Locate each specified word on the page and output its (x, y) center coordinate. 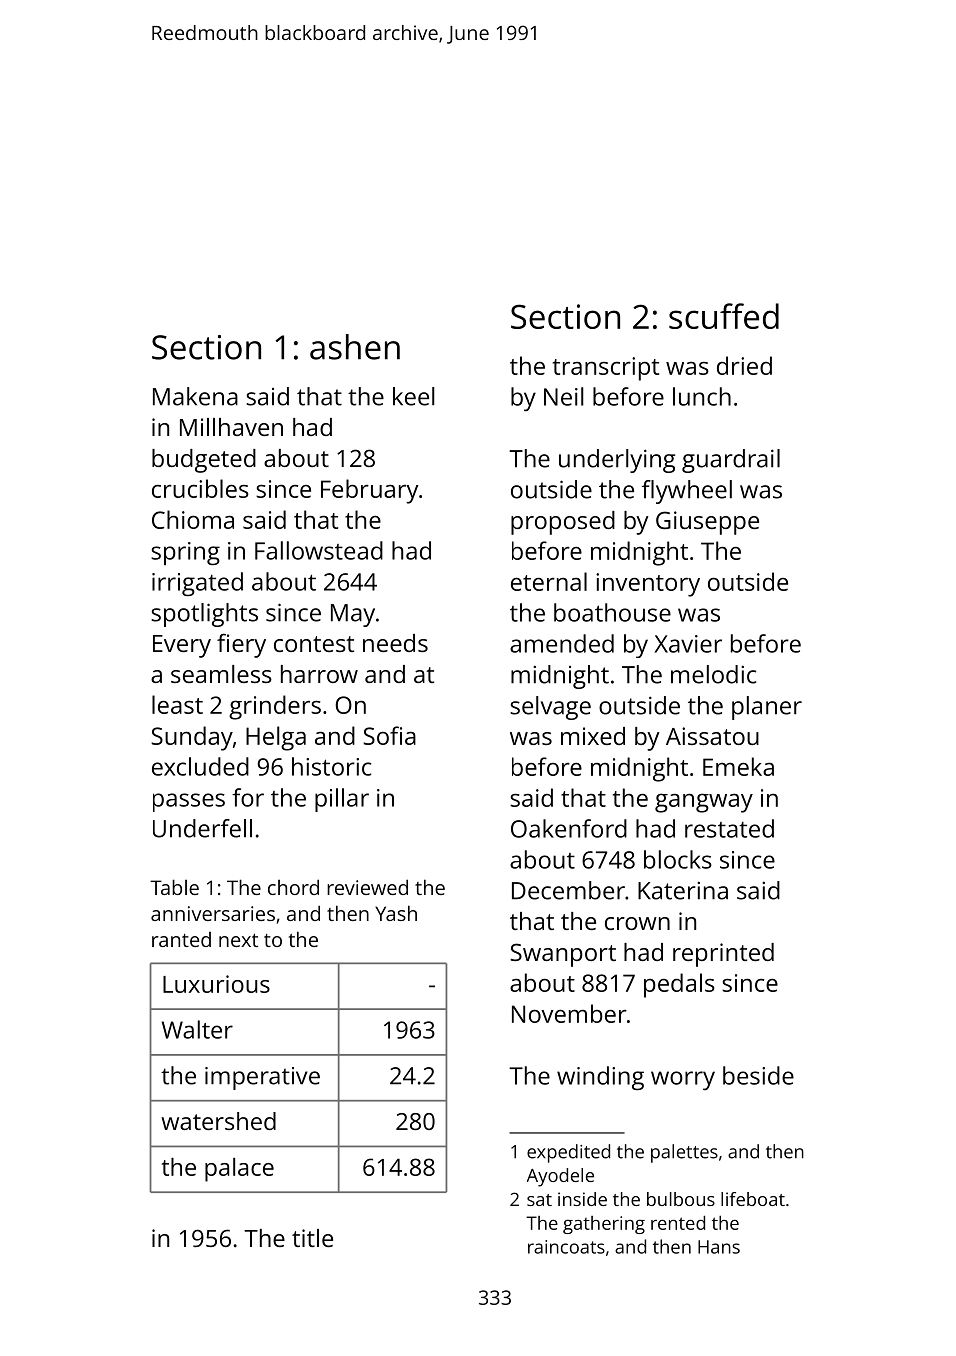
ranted (181, 939)
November (569, 1013)
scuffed (724, 316)
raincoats (566, 1247)
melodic (713, 674)
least (177, 704)
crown (637, 923)
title (312, 1238)
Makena (195, 396)
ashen (355, 347)
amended (562, 643)
